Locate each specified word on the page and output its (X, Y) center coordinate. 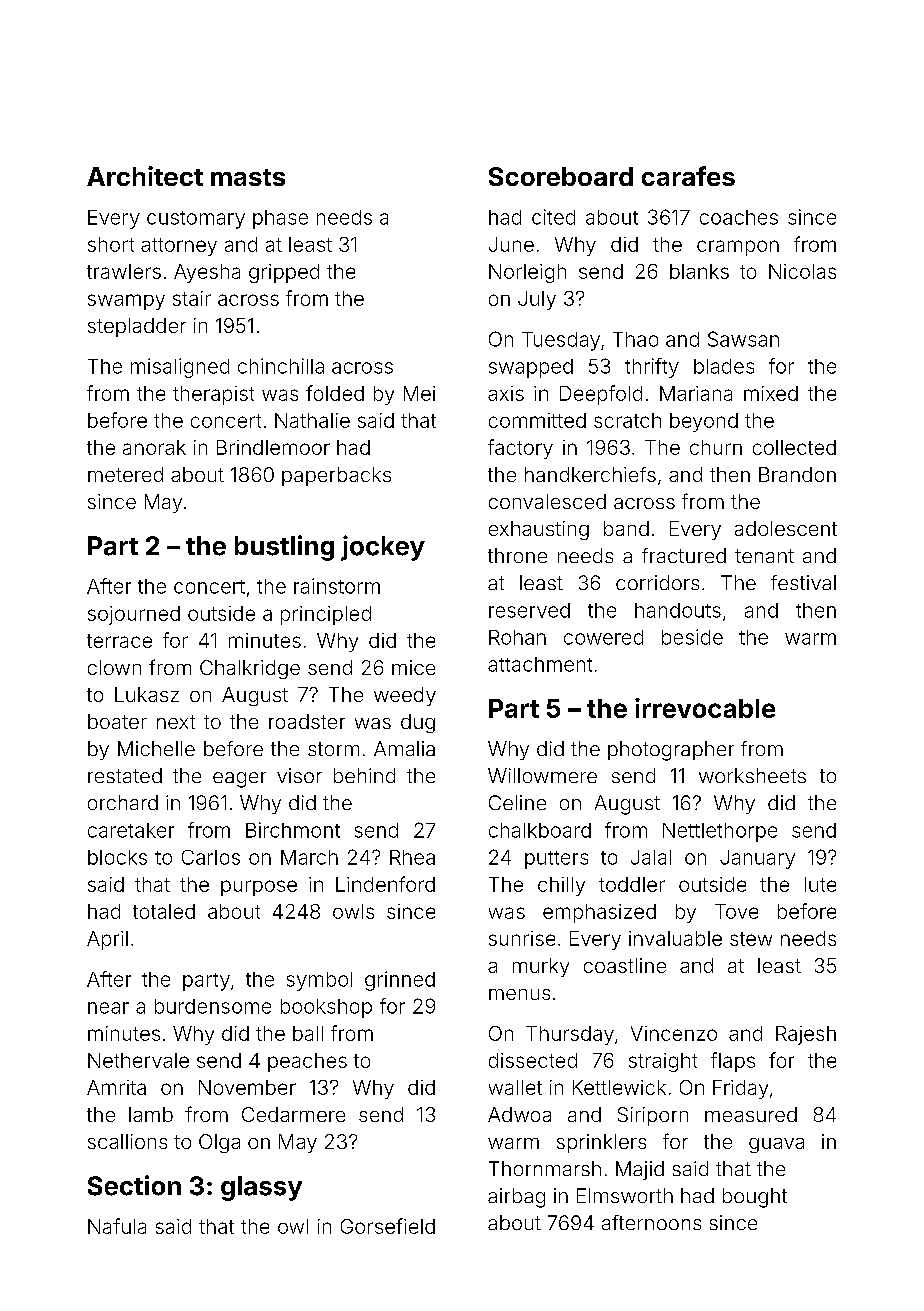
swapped (531, 368)
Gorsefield (388, 1226)
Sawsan (743, 339)
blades (724, 366)
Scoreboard (561, 176)
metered (125, 474)
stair (192, 298)
